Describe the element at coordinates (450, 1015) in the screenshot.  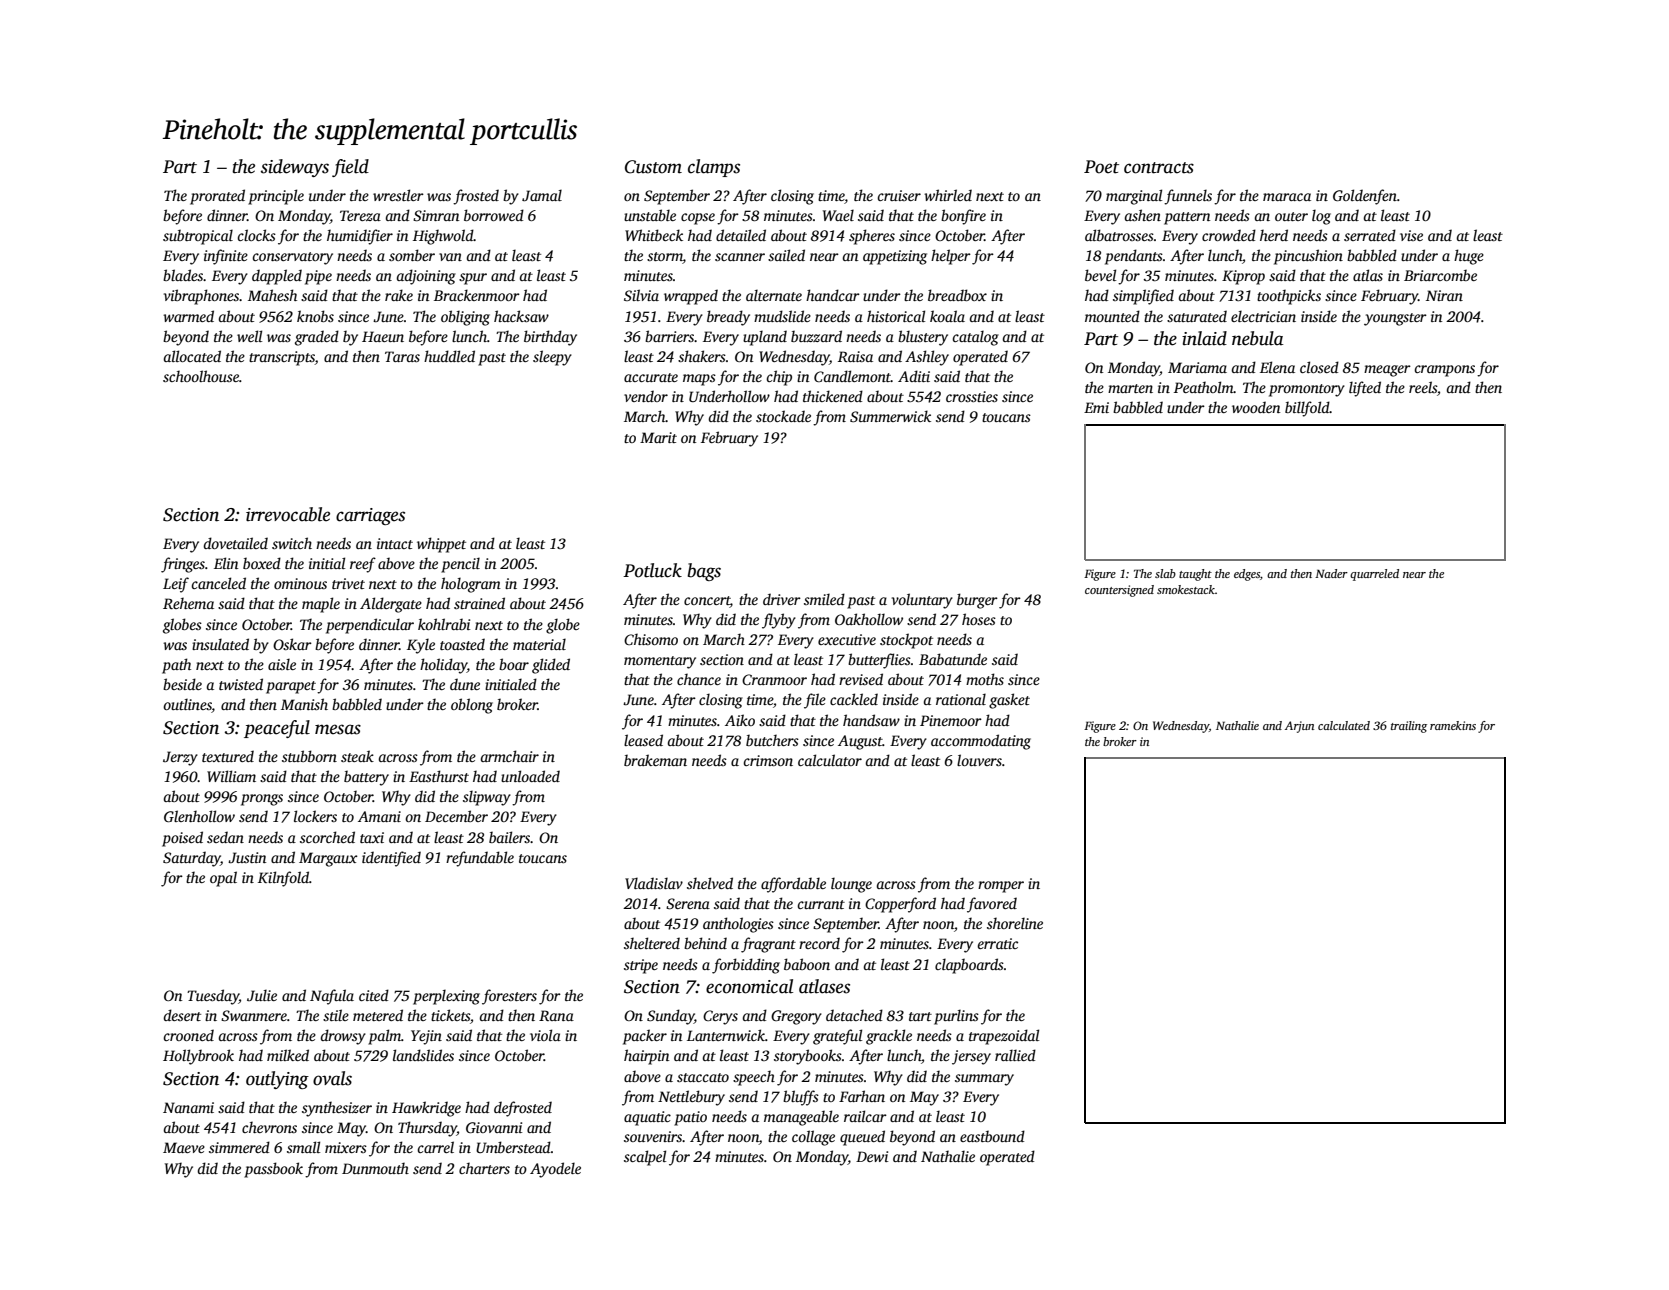
I see `tickets` at that location.
